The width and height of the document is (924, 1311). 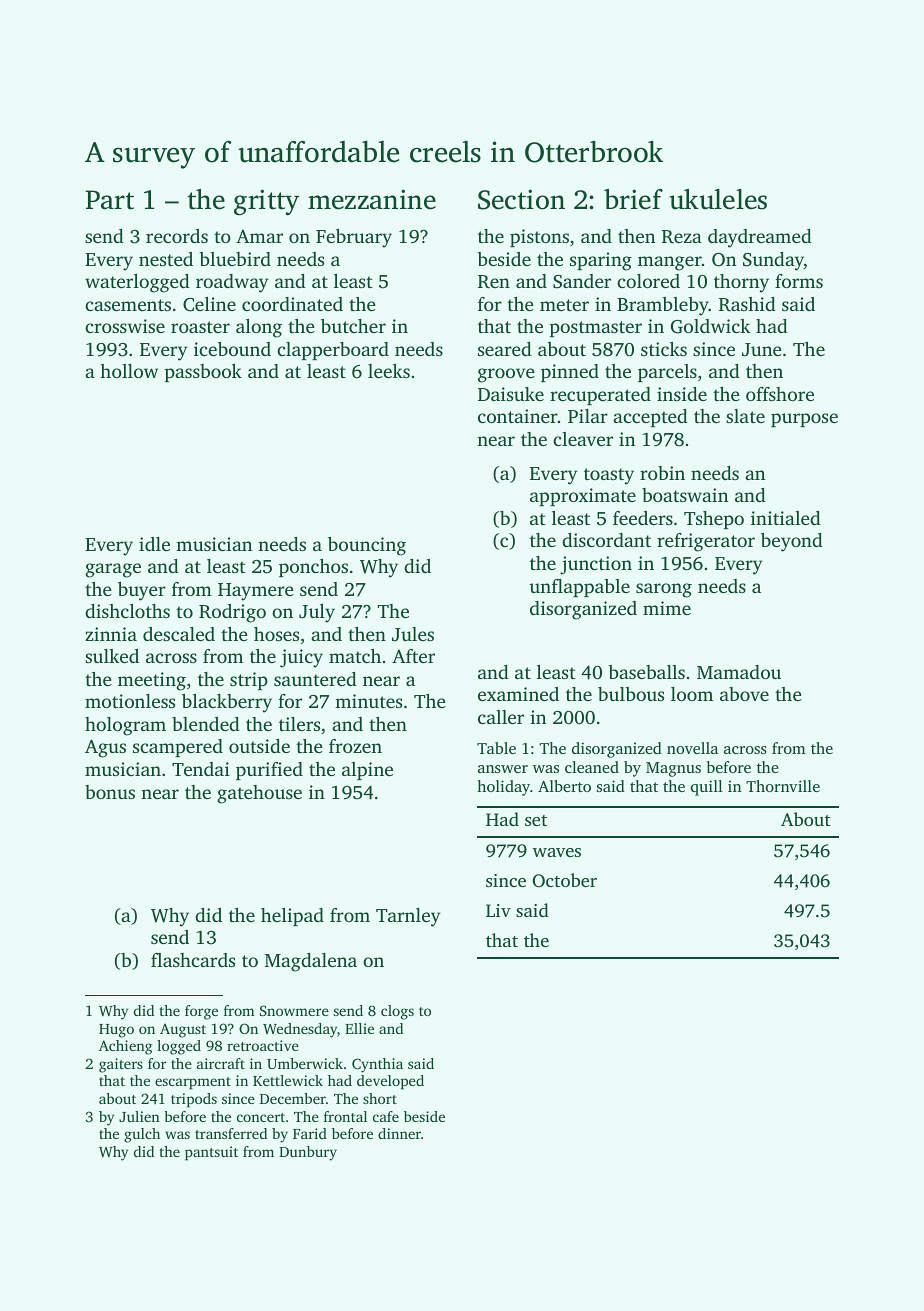 I want to click on mezzanine, so click(x=372, y=199).
